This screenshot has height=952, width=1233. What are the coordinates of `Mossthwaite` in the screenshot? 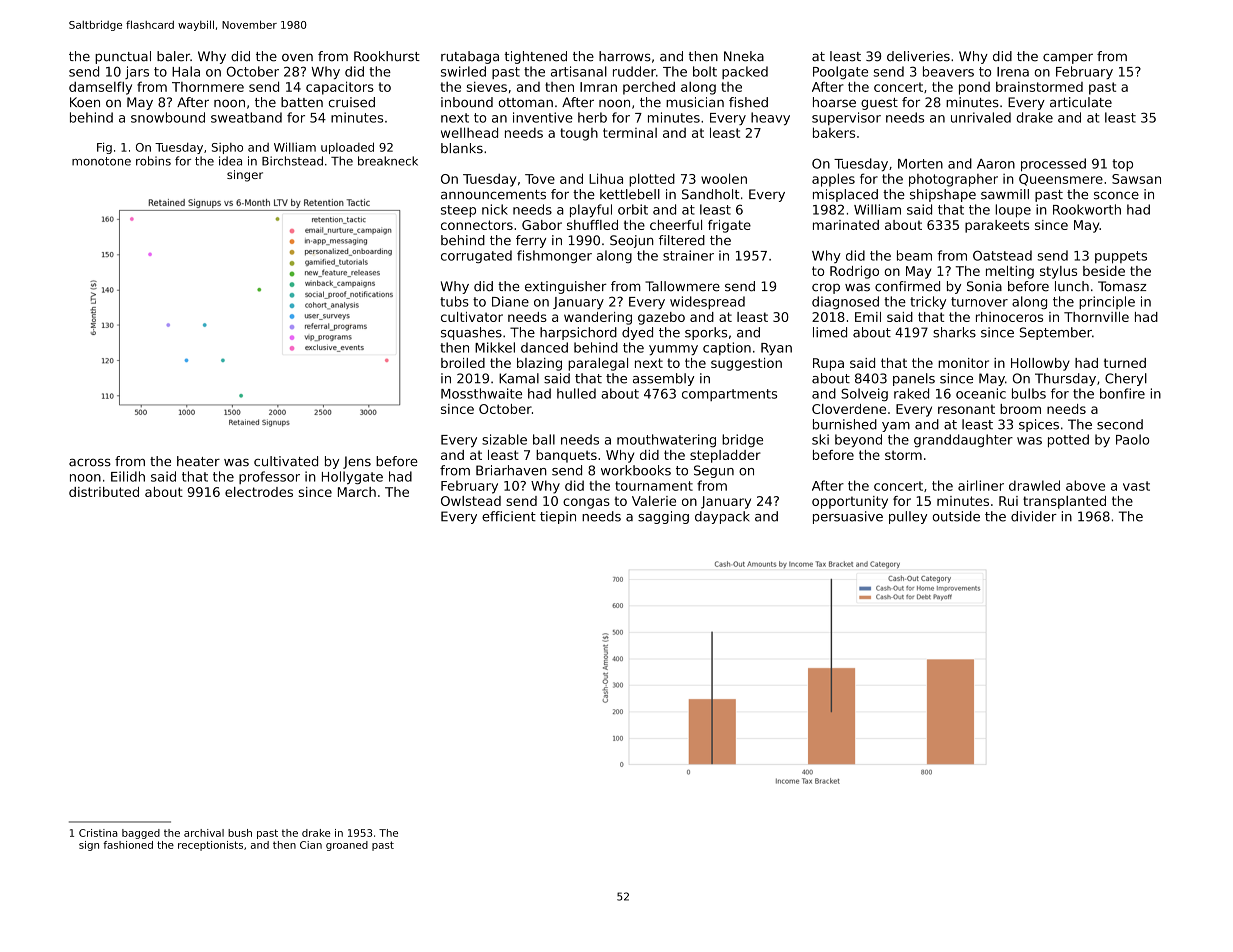 It's located at (481, 393).
